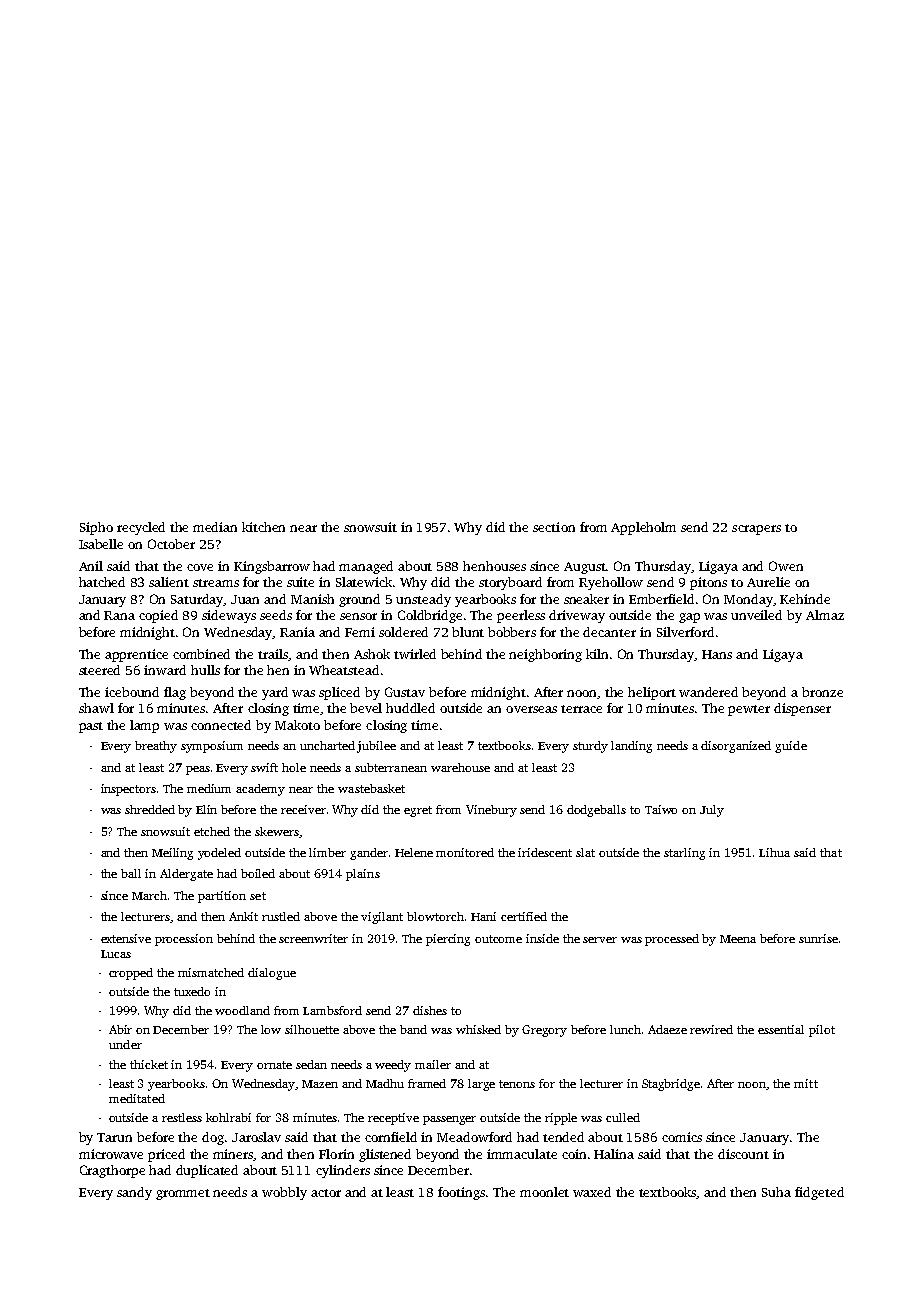 The width and height of the screenshot is (924, 1308). I want to click on section, so click(554, 527).
